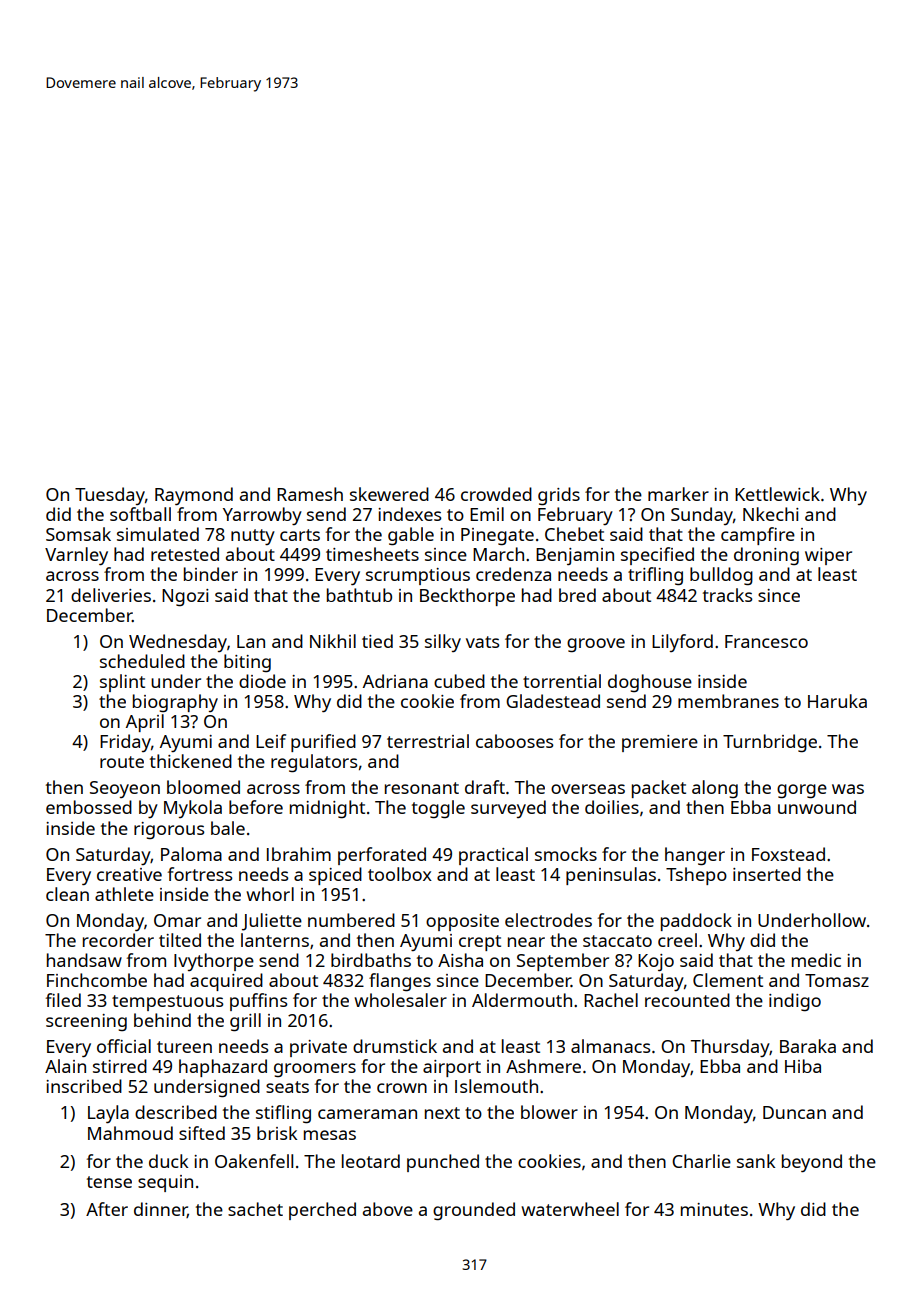 The image size is (924, 1314). I want to click on sachet, so click(255, 1209).
